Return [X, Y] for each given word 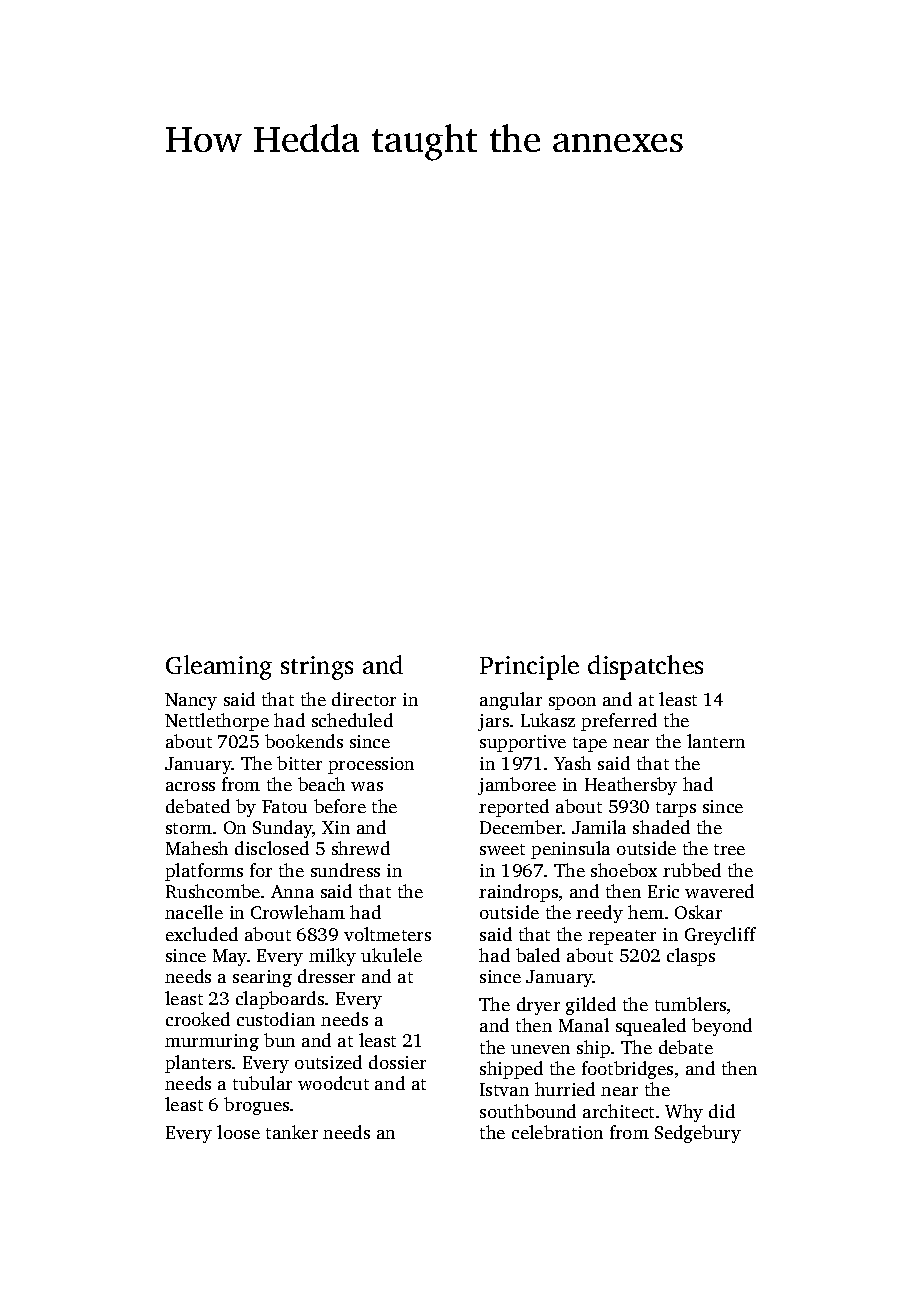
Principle [529, 667]
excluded [202, 934]
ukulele [391, 955]
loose [238, 1132]
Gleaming [219, 667]
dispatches [645, 667]
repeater [622, 937]
